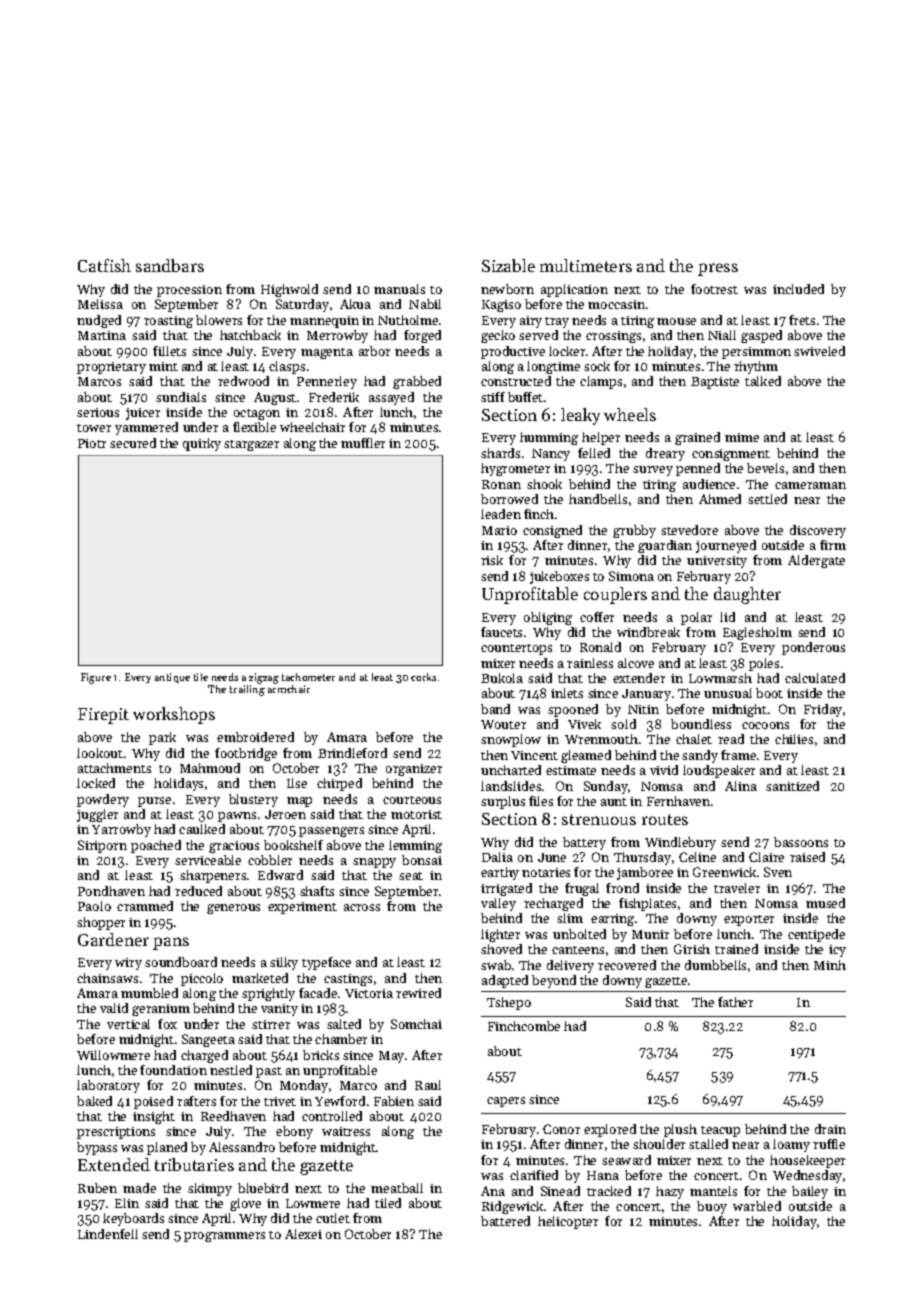 This page has height=1308, width=924. I want to click on polar, so click(696, 618).
